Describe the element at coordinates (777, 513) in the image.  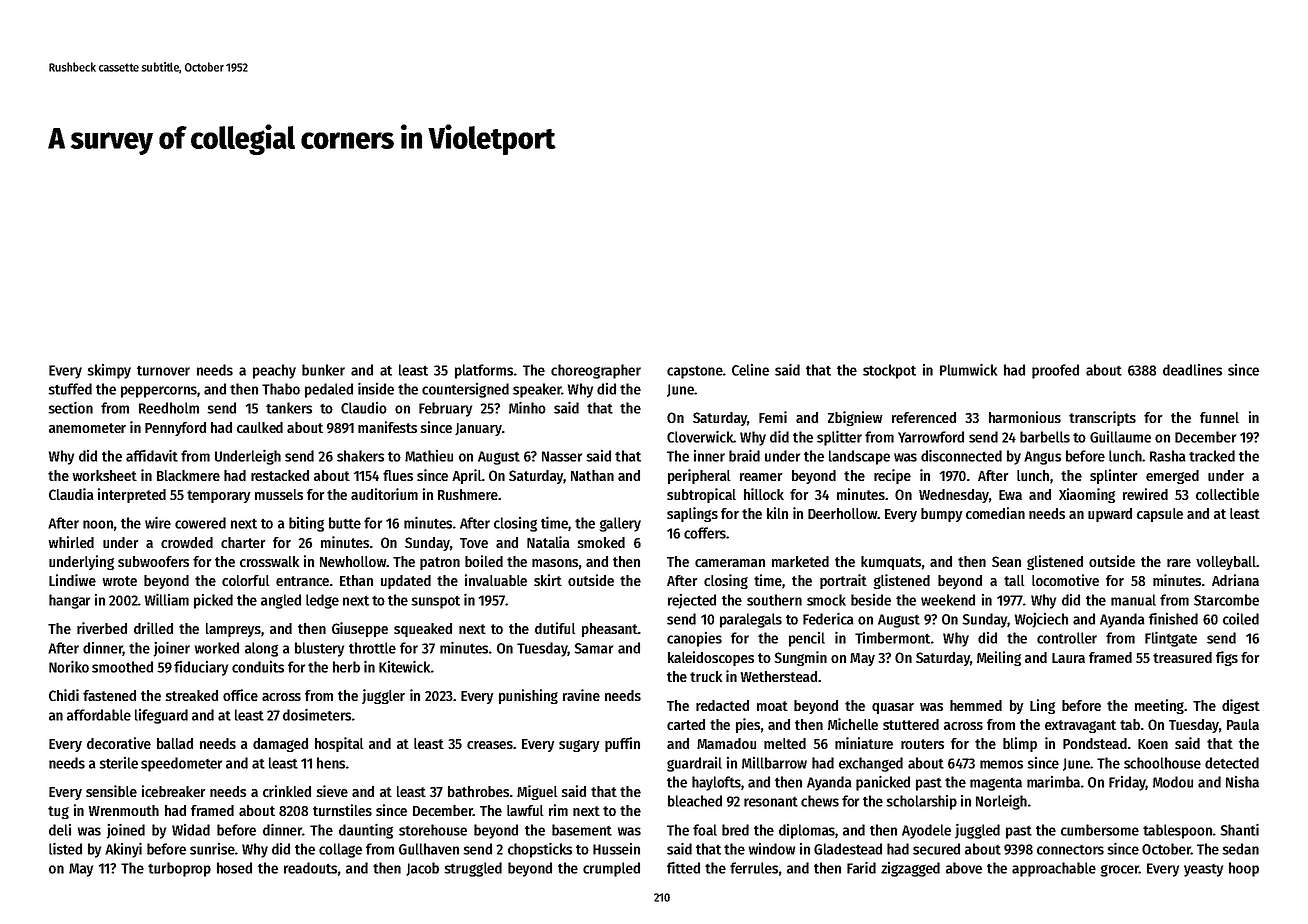
I see `kiln` at that location.
